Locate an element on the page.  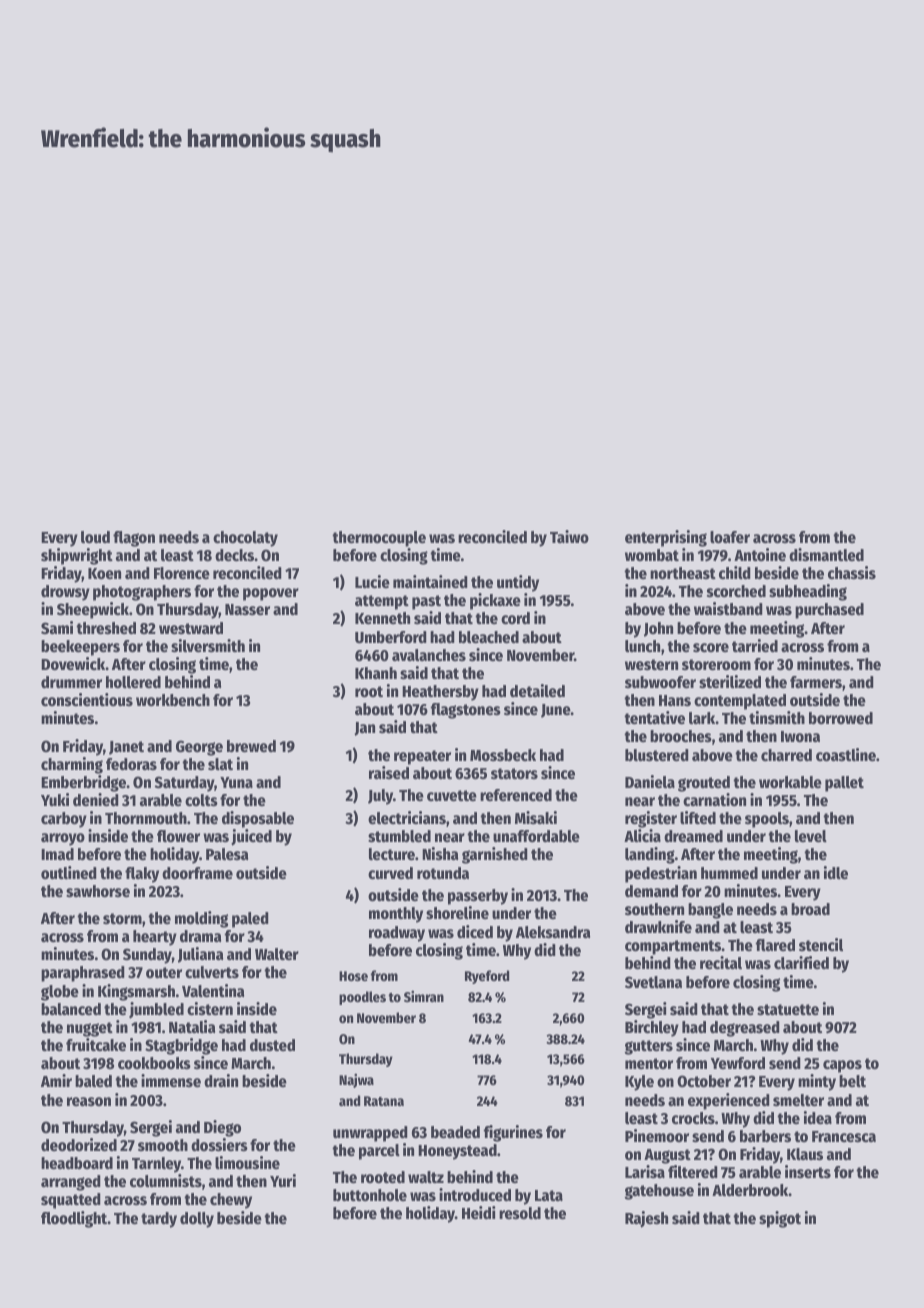
stators is located at coordinates (514, 774).
